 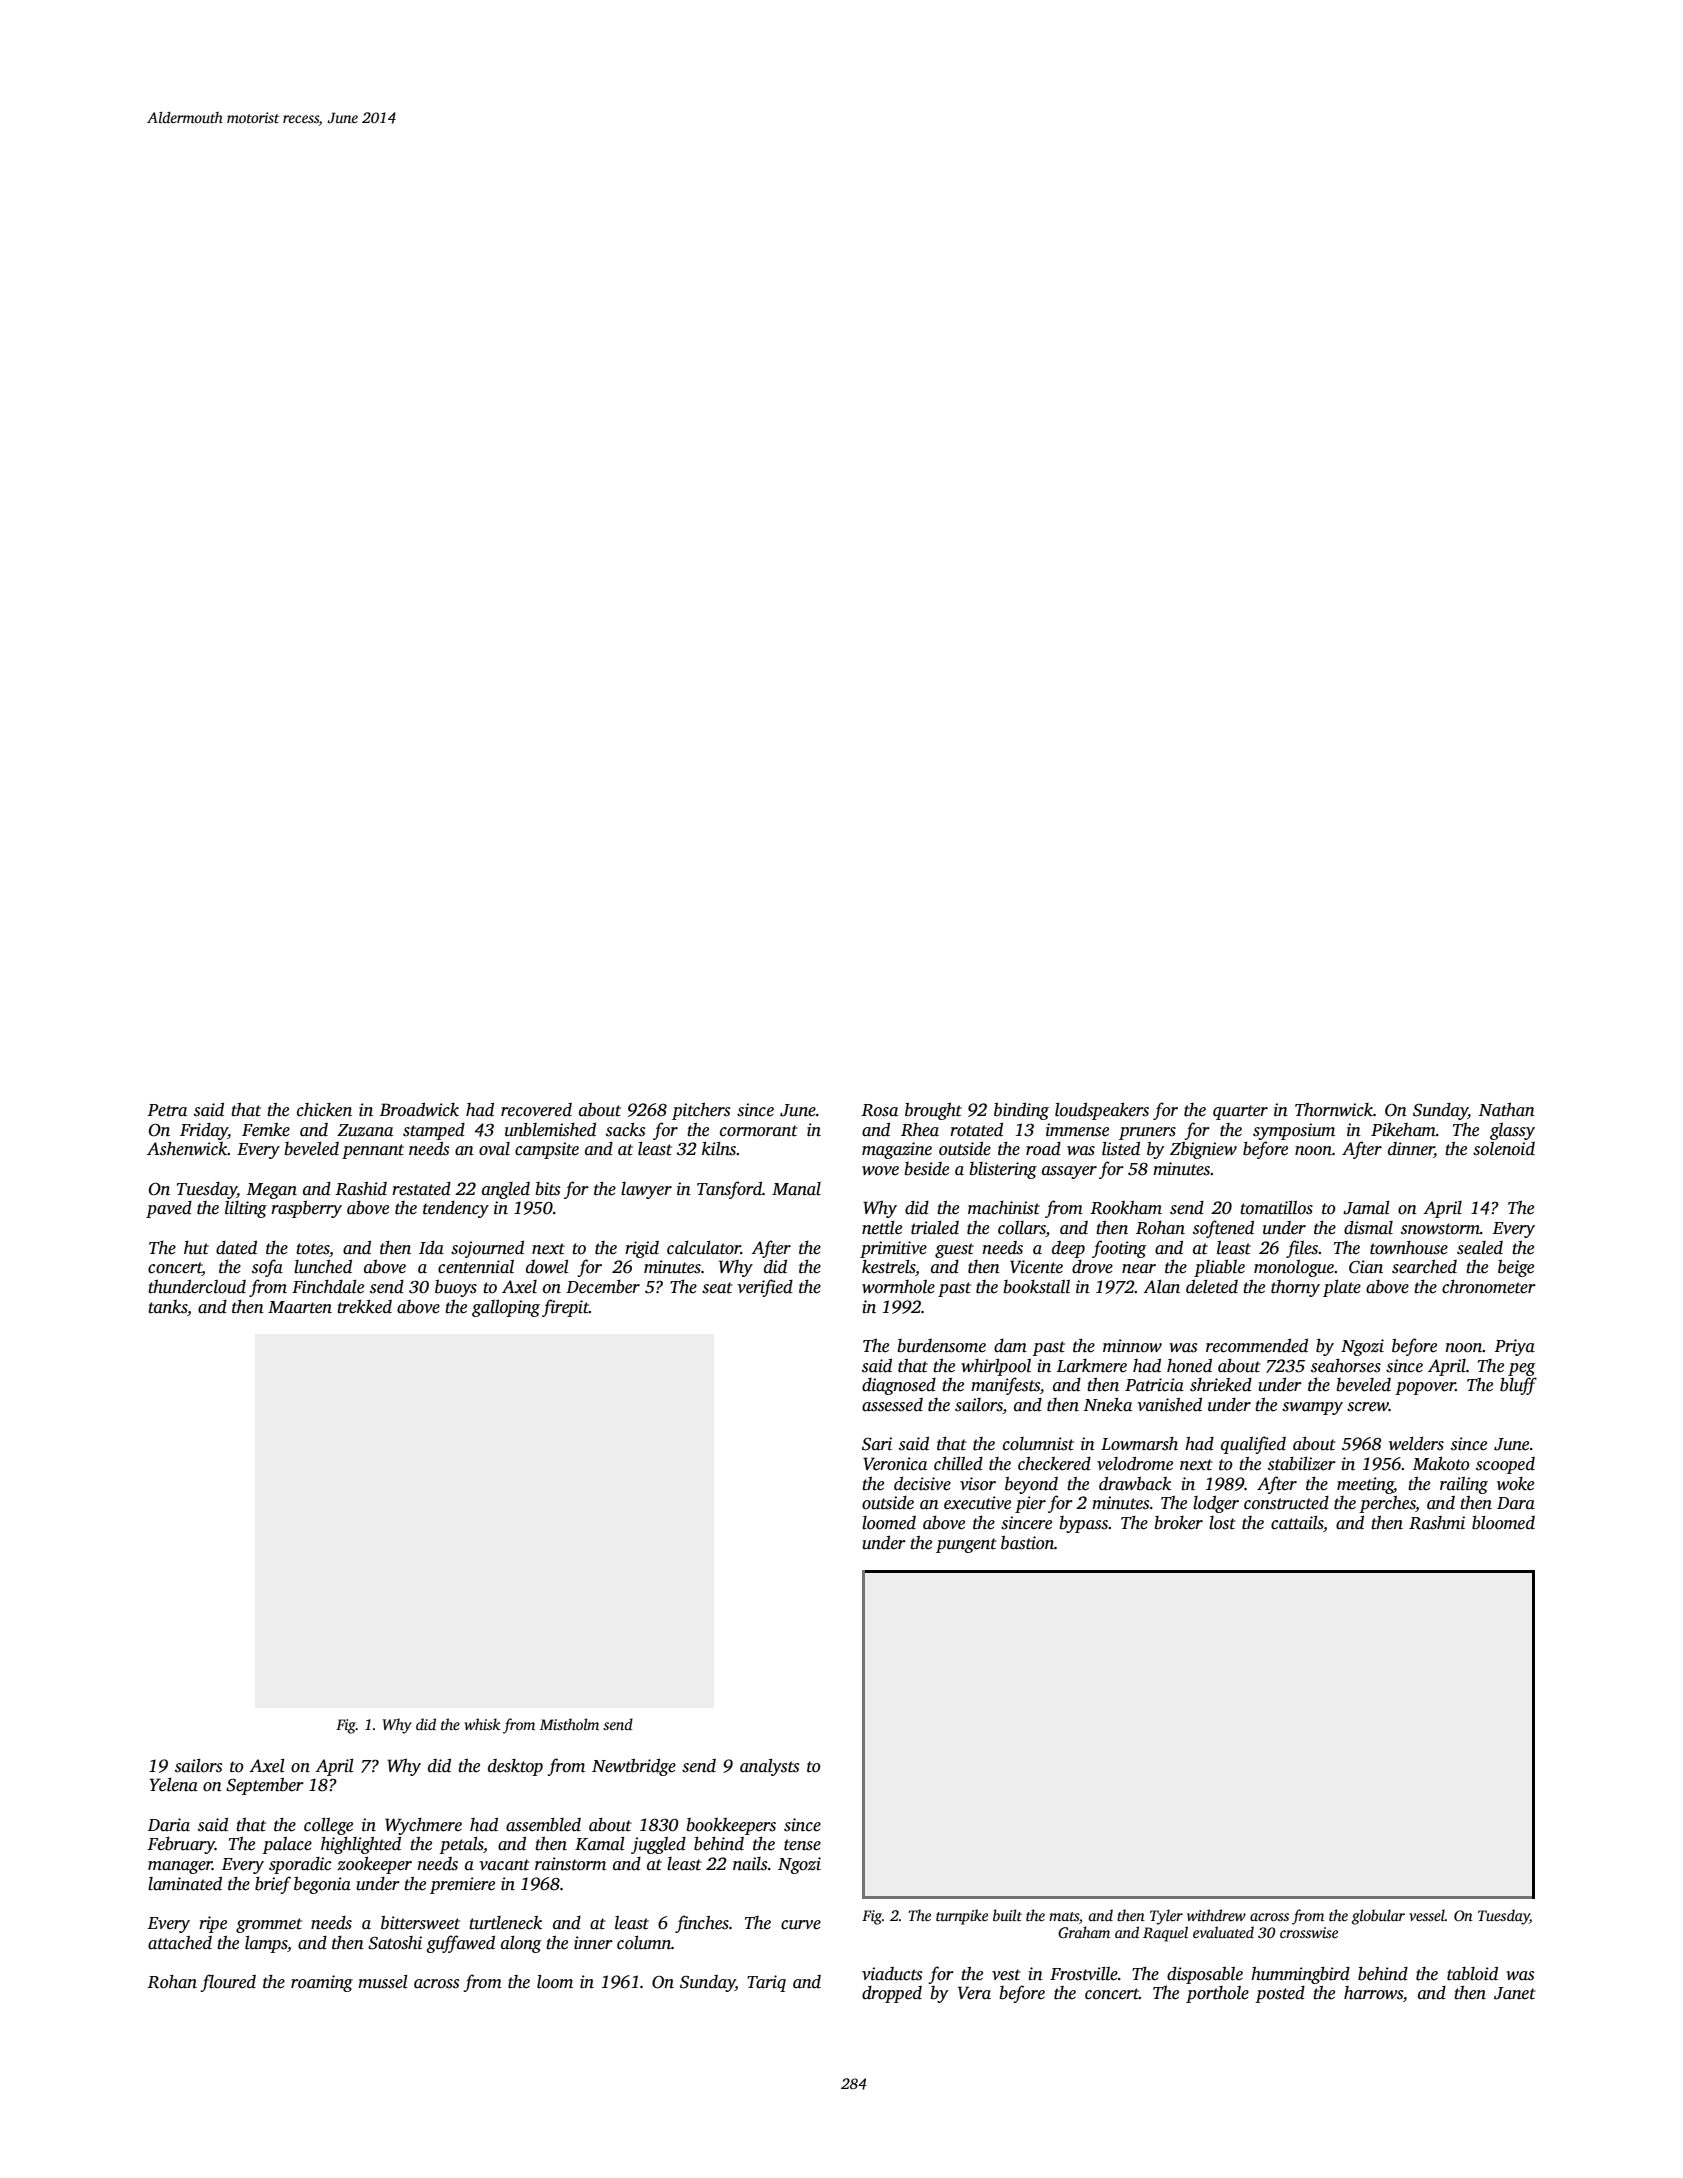 I want to click on seat, so click(x=717, y=1288).
